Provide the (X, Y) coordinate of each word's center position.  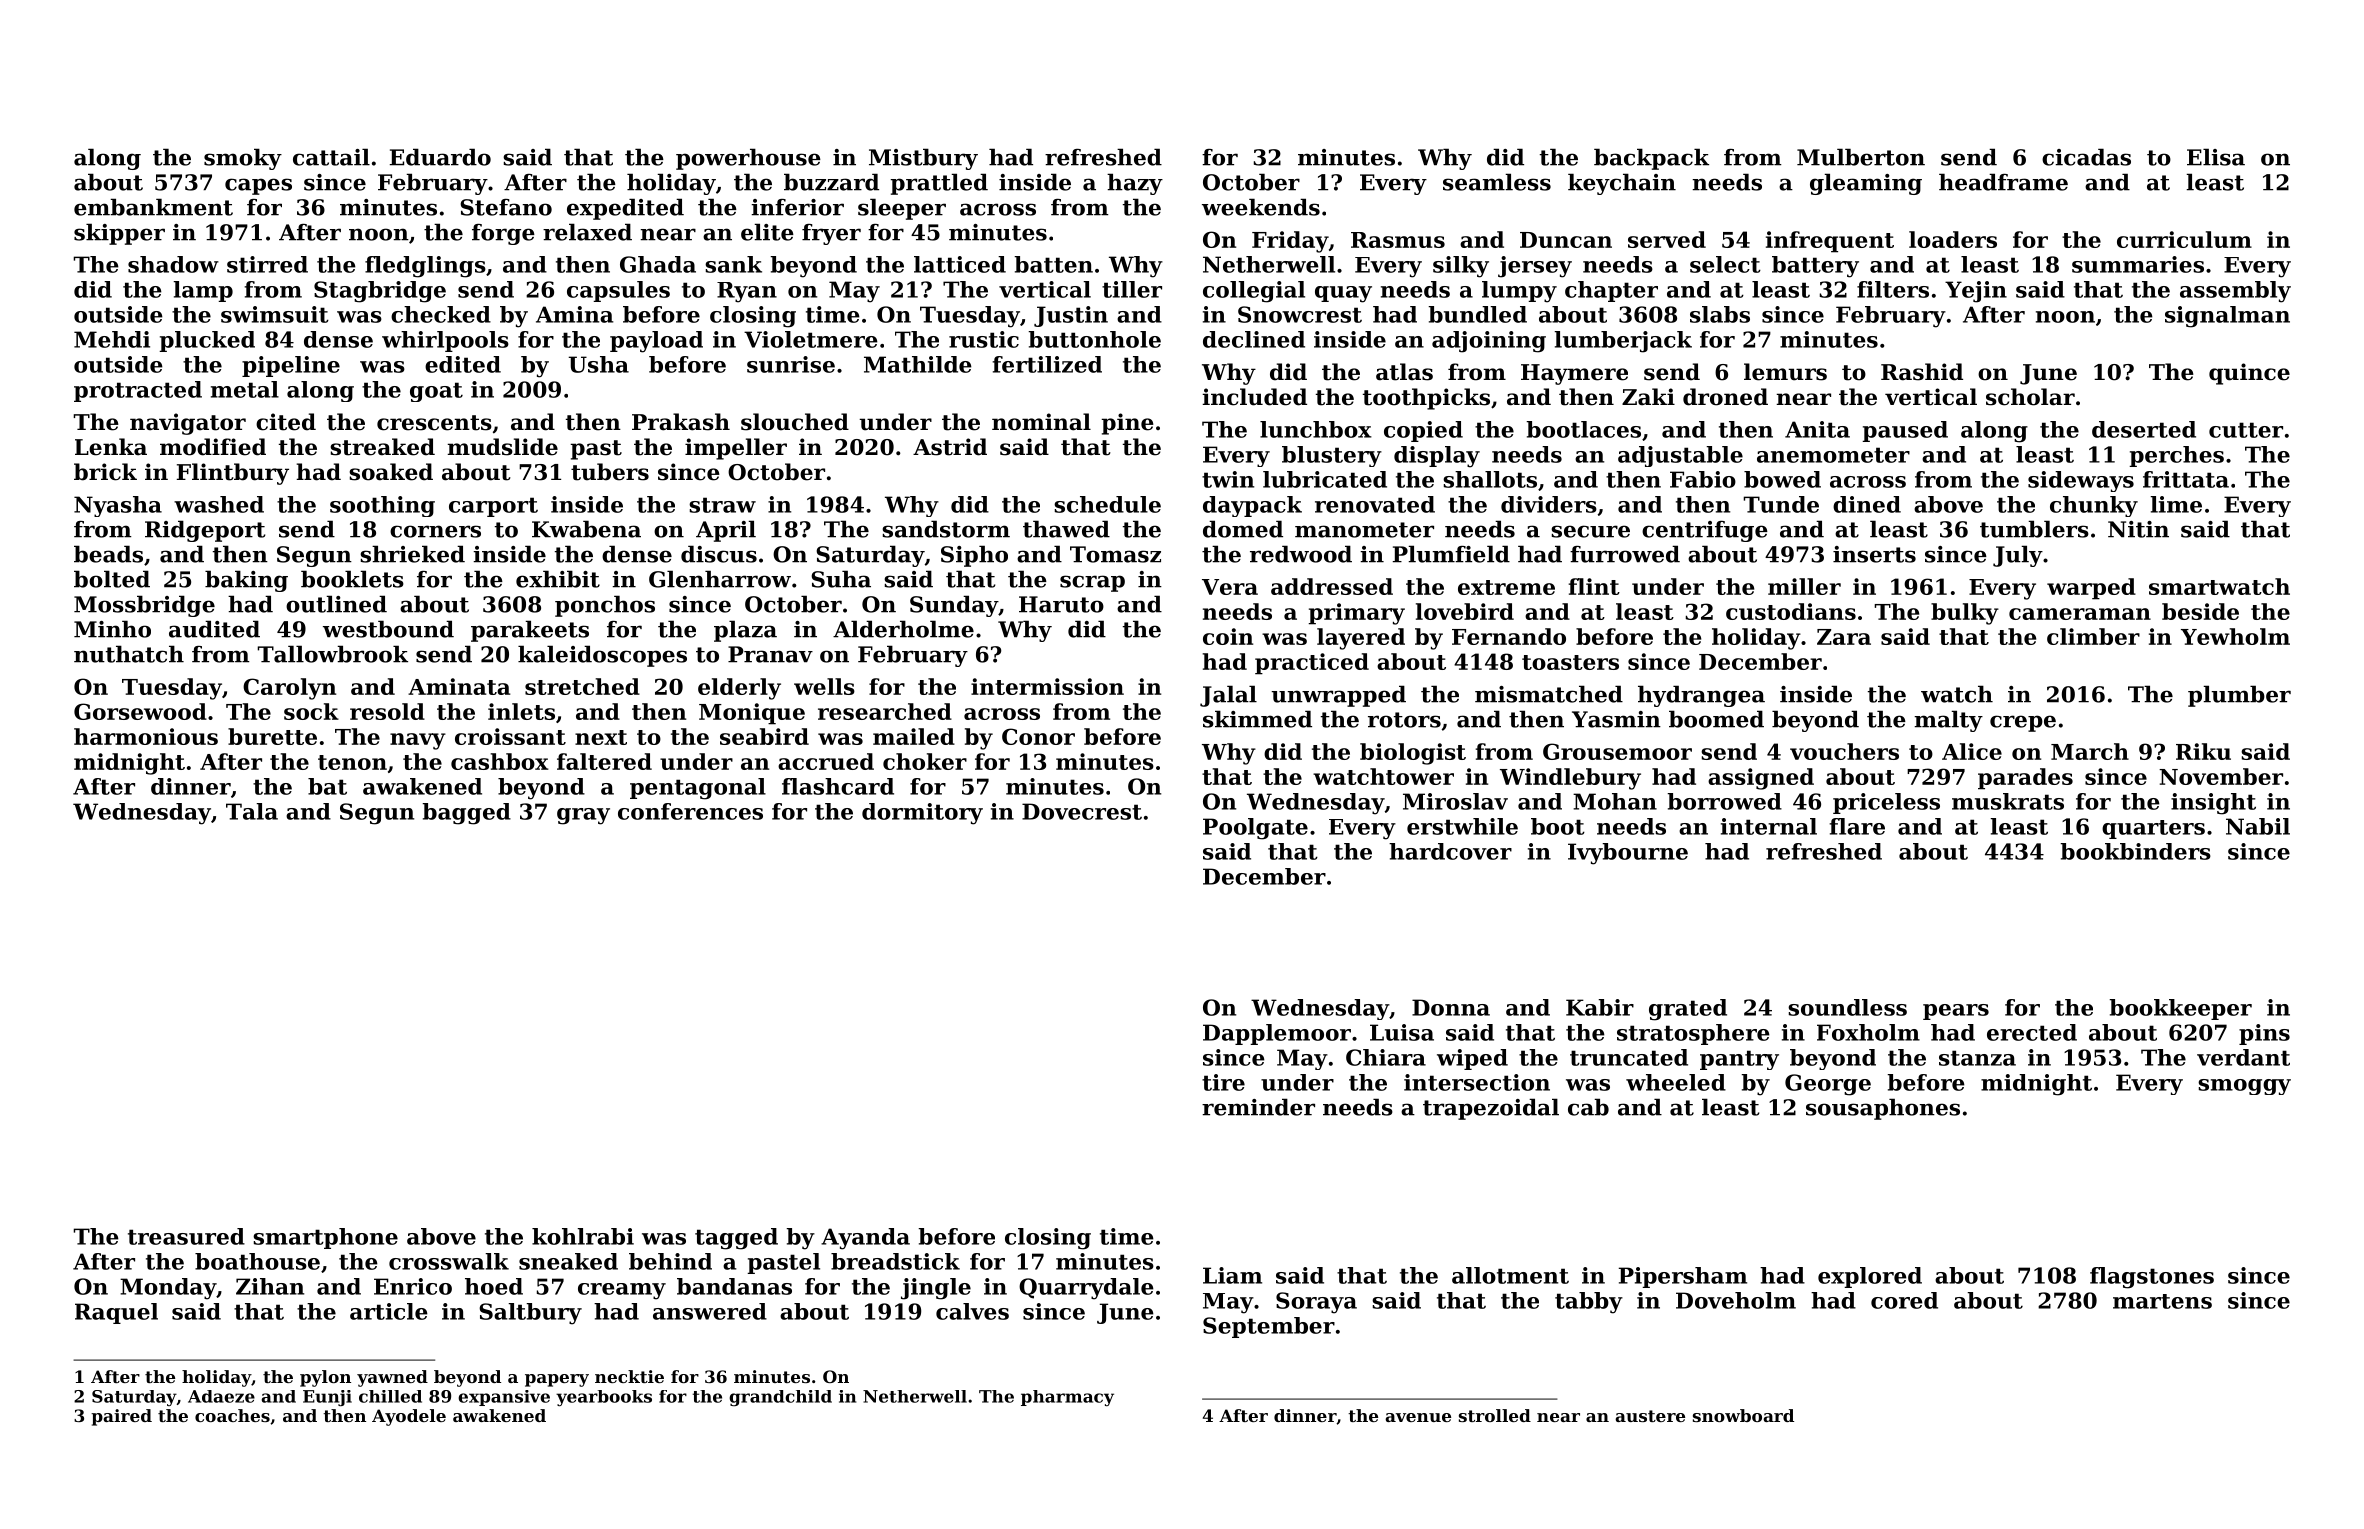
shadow (173, 264)
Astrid (950, 447)
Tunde (1781, 504)
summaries (2138, 264)
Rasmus (1398, 240)
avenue (1418, 1417)
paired (121, 1417)
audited (214, 629)
